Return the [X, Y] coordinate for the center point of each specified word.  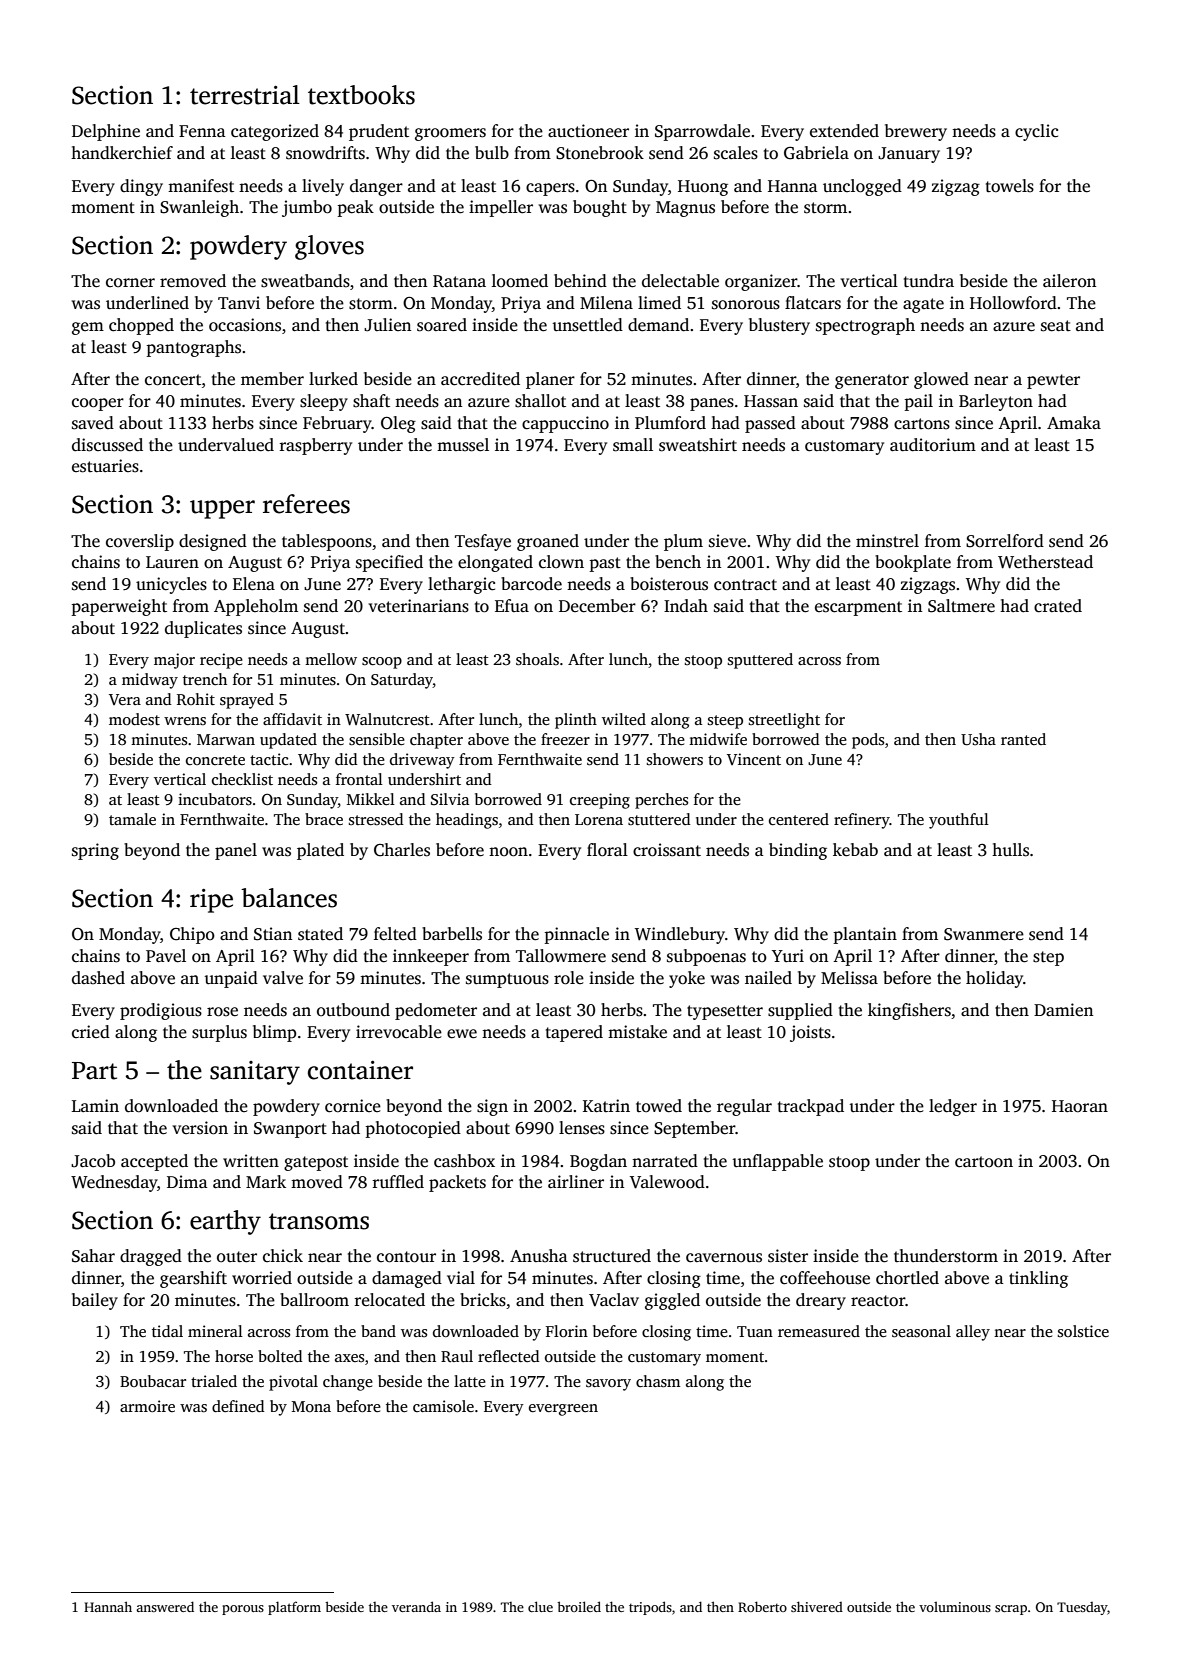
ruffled [398, 1182]
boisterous [669, 584]
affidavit [292, 719]
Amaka [1074, 422]
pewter [1053, 381]
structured [612, 1256]
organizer [761, 282]
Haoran [1080, 1106]
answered [165, 1606]
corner [130, 283]
